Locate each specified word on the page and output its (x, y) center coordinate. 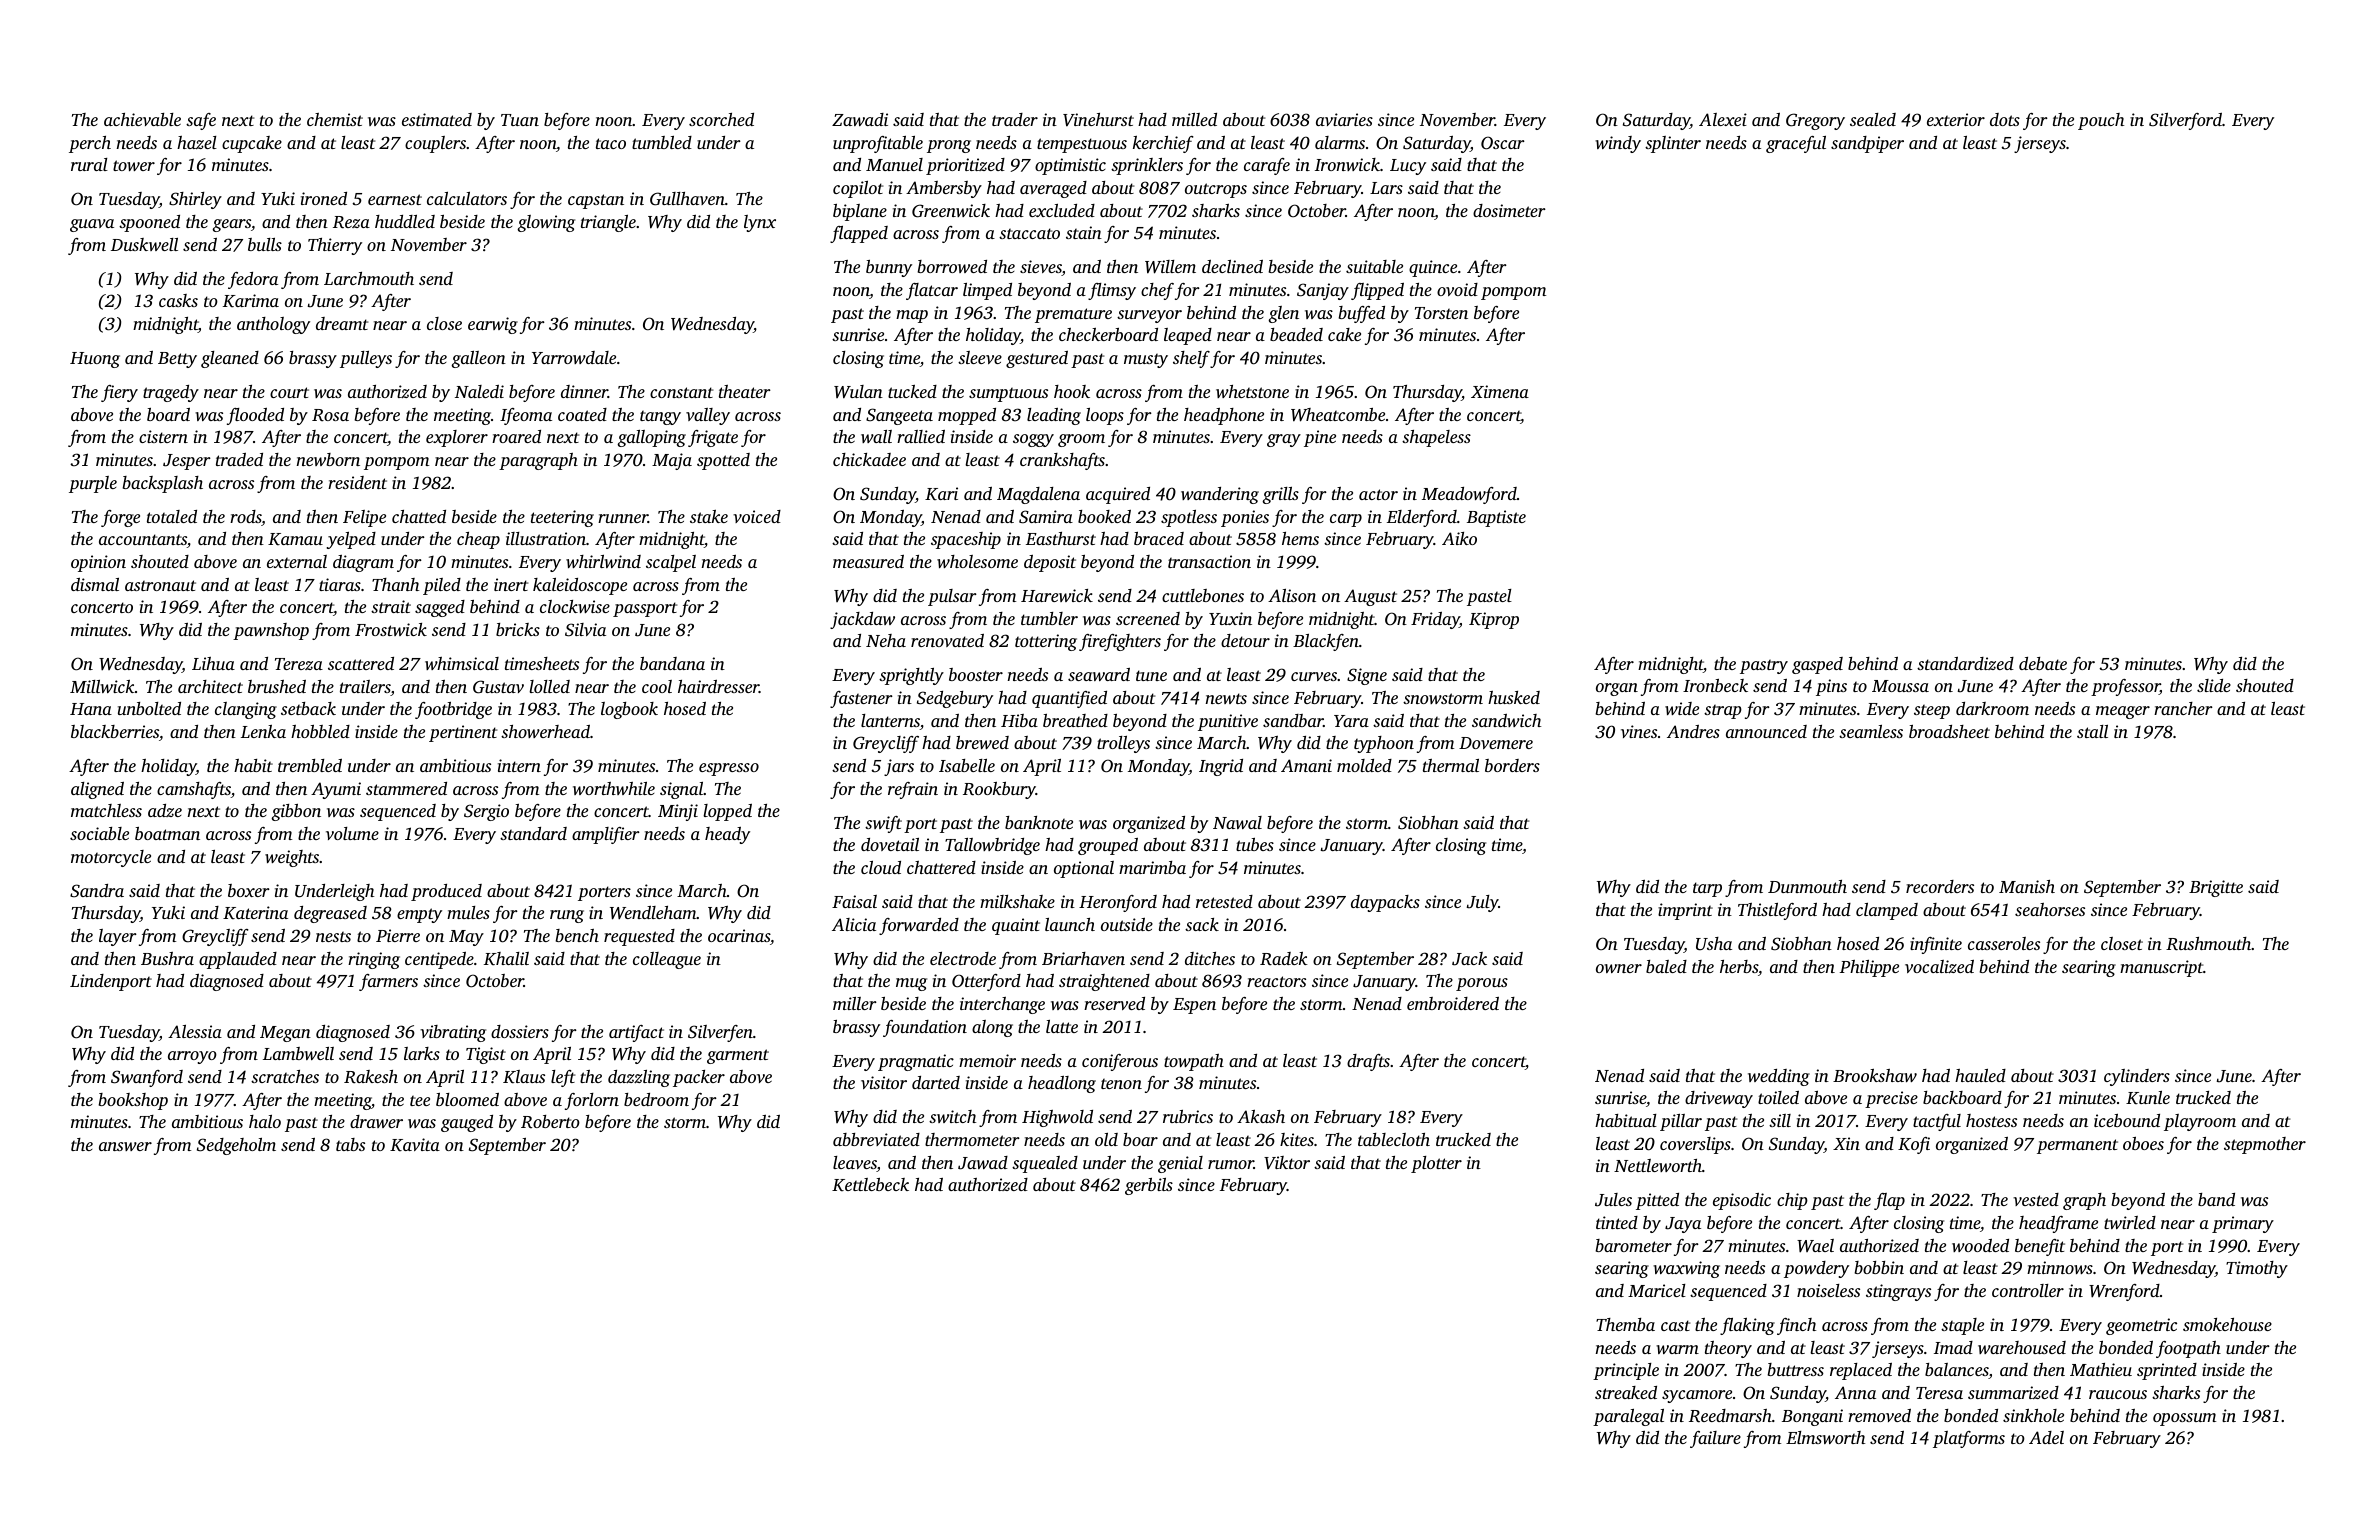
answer (125, 1146)
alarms (1340, 142)
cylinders (2137, 1077)
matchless (106, 810)
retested (1224, 901)
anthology (273, 325)
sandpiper (1867, 144)
